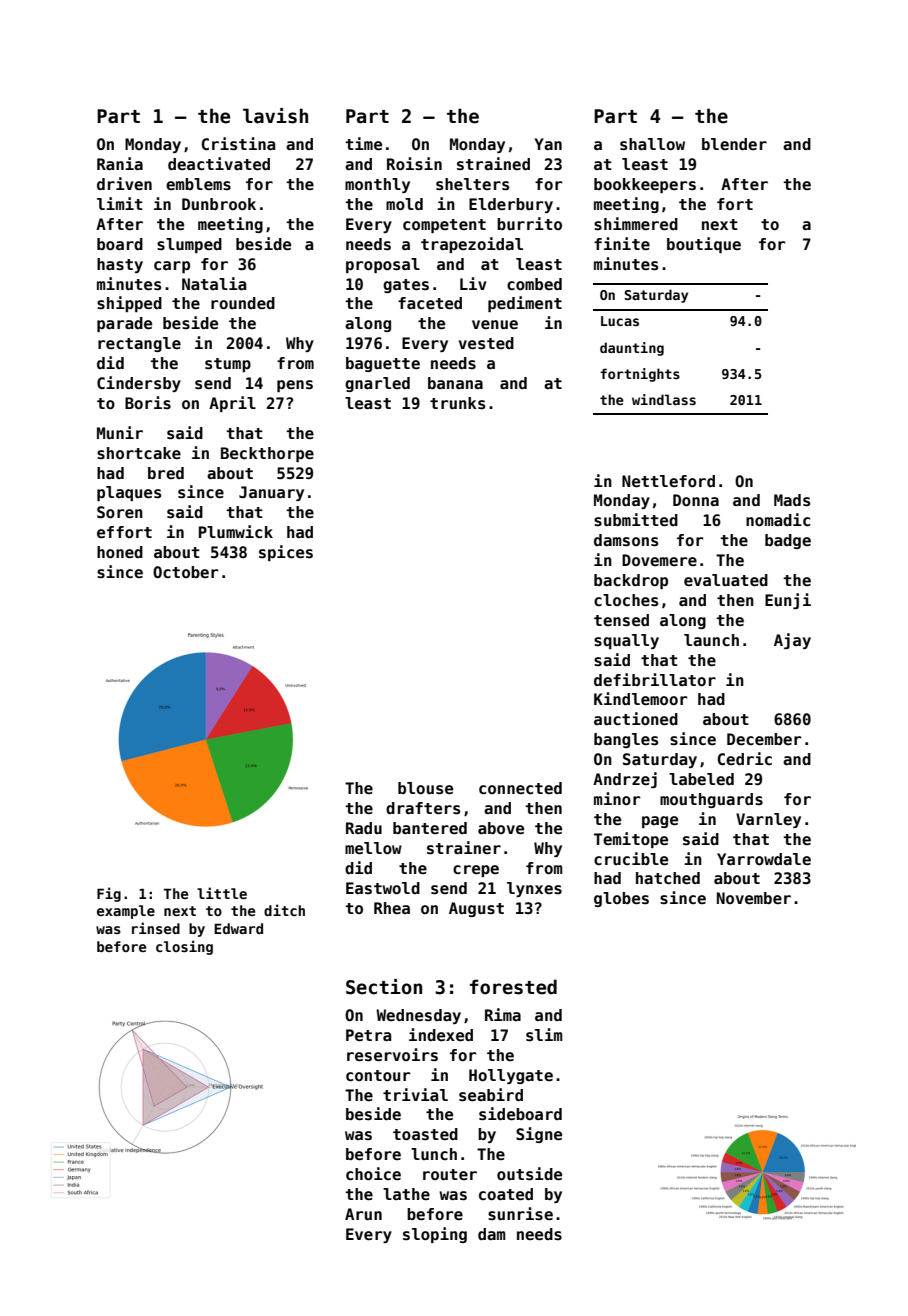 The image size is (908, 1316). I want to click on crepe, so click(476, 871).
